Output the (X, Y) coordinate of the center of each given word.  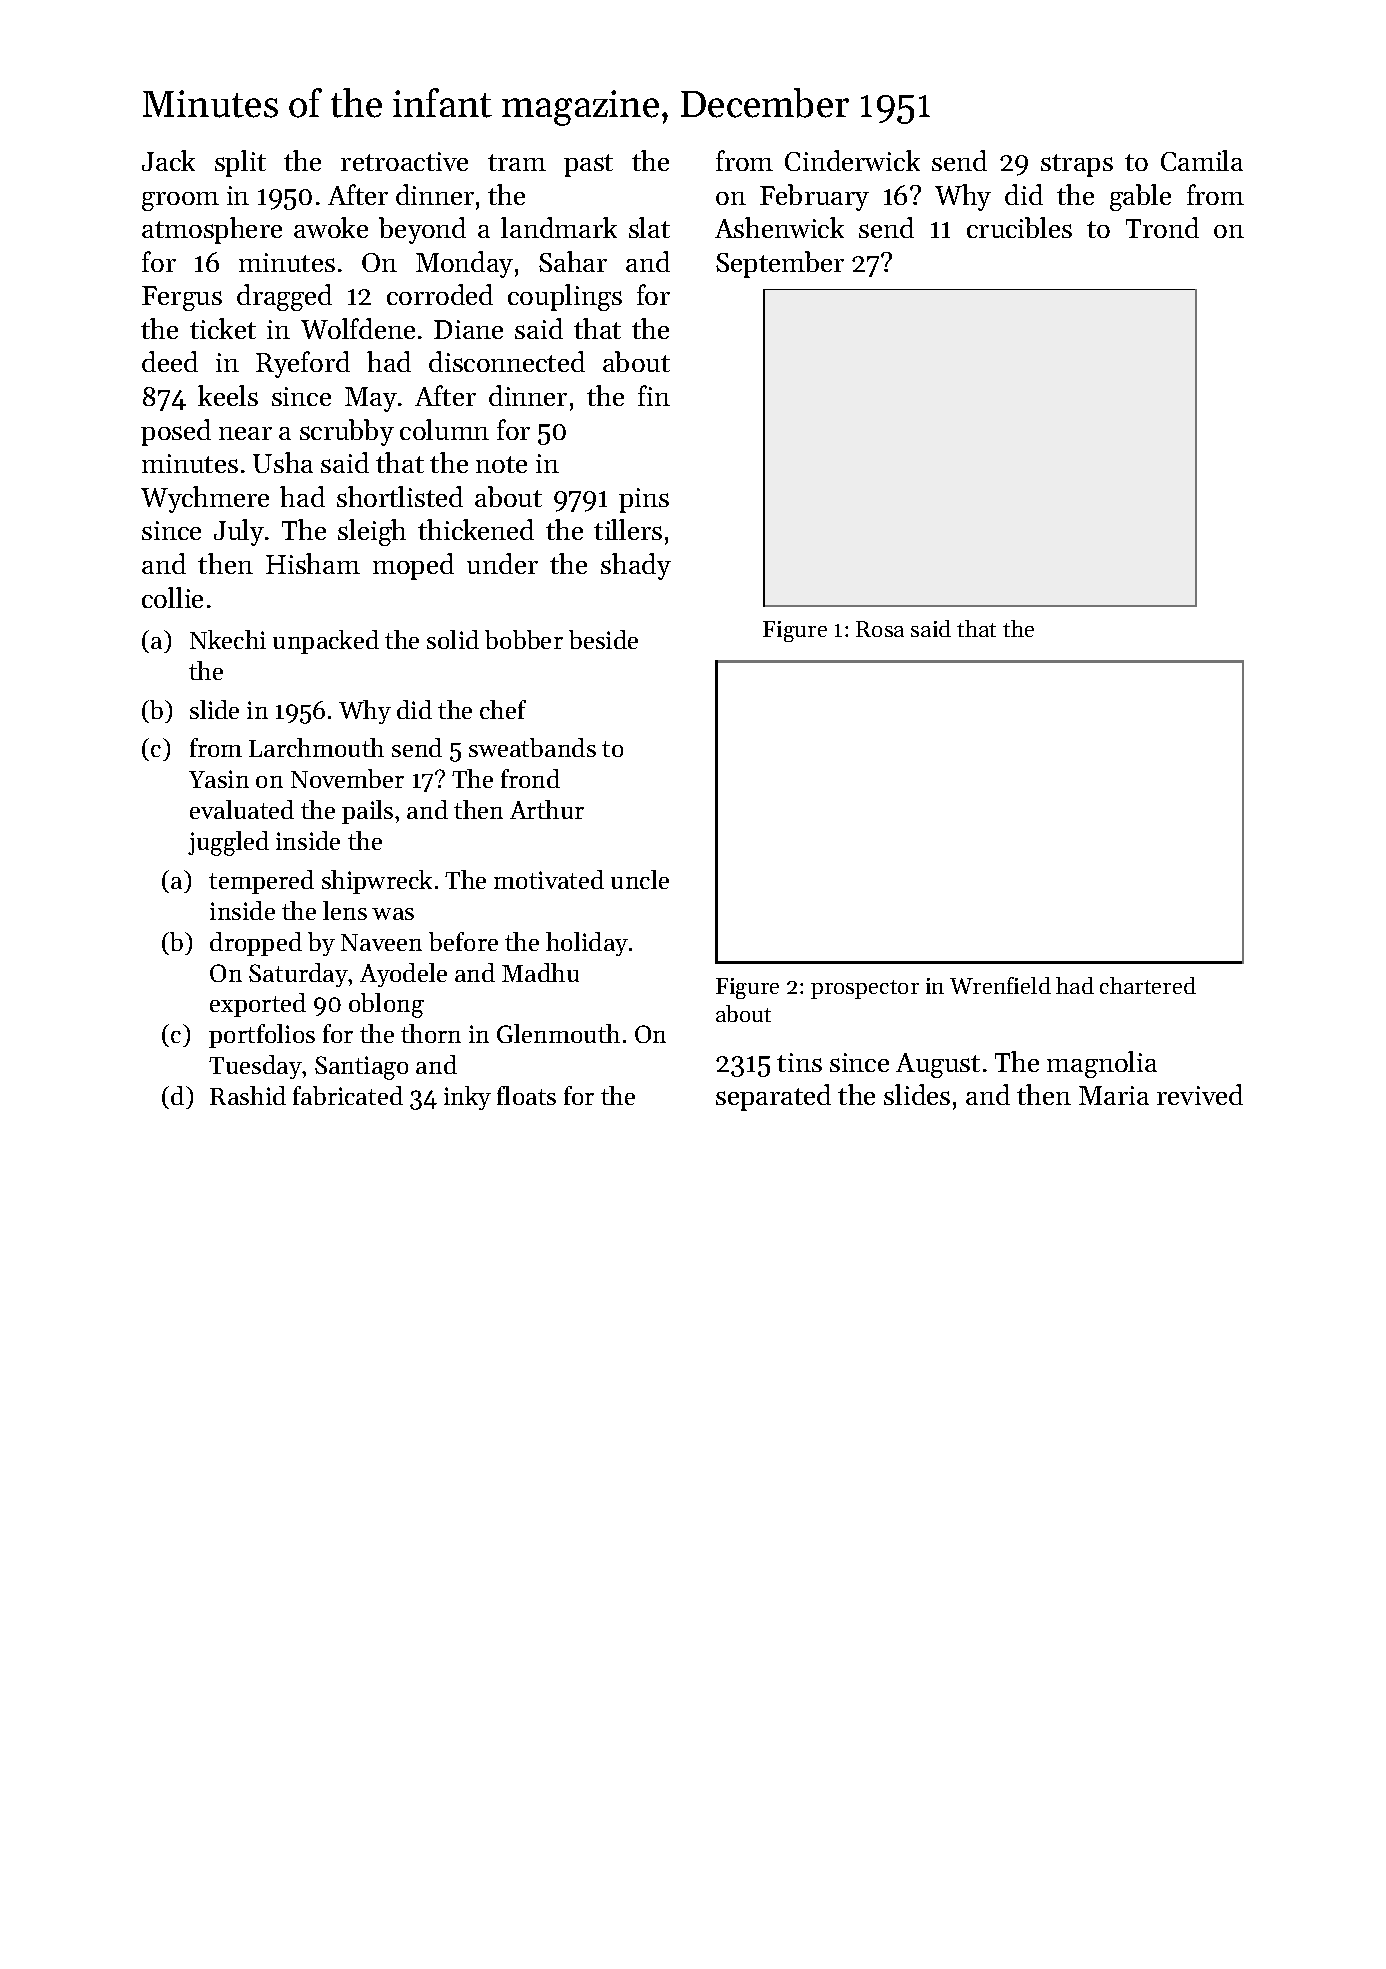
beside (603, 639)
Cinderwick (852, 160)
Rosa (880, 629)
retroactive (404, 161)
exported (258, 1005)
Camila (1202, 160)
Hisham (313, 563)
